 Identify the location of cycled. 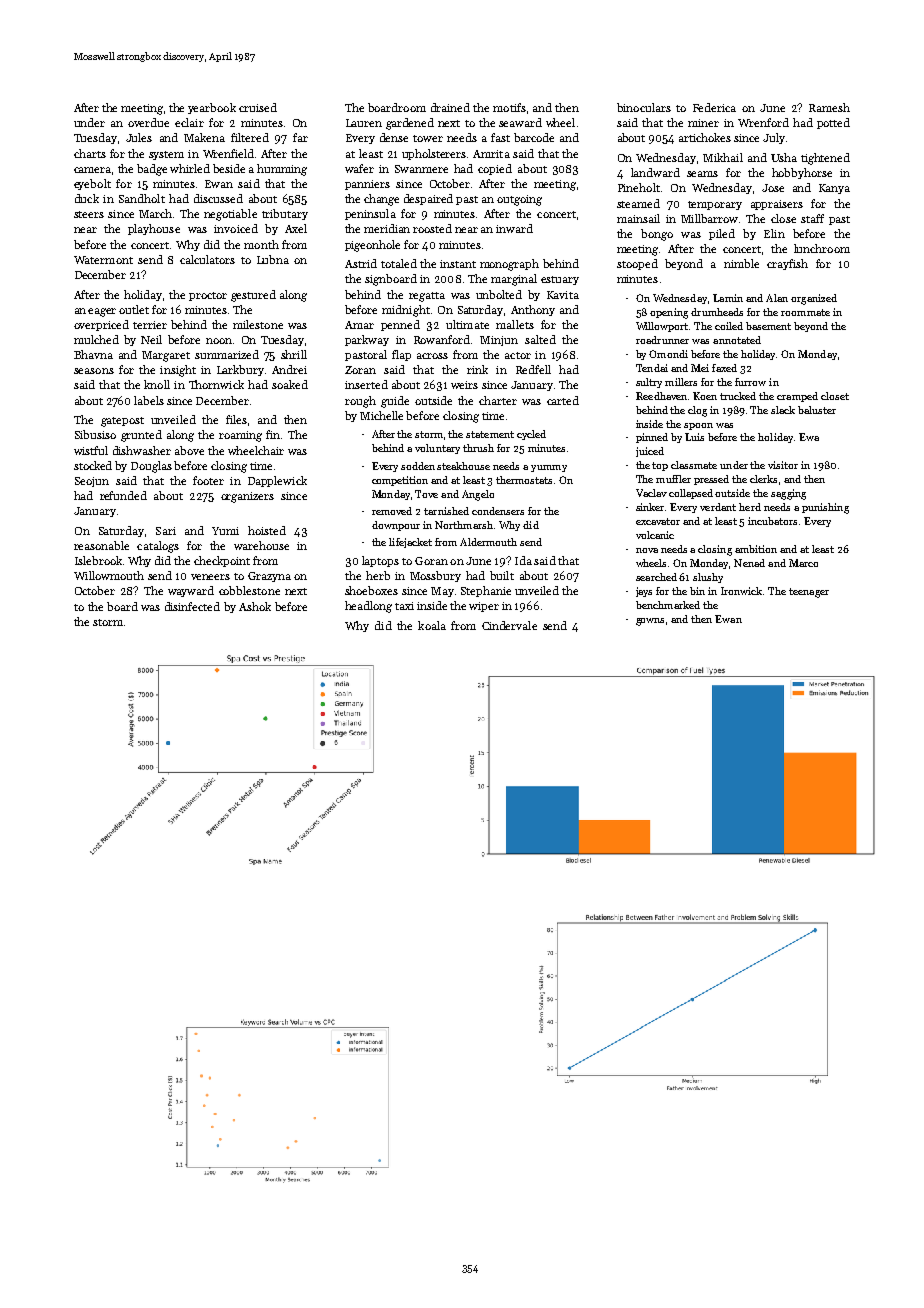
(531, 435).
